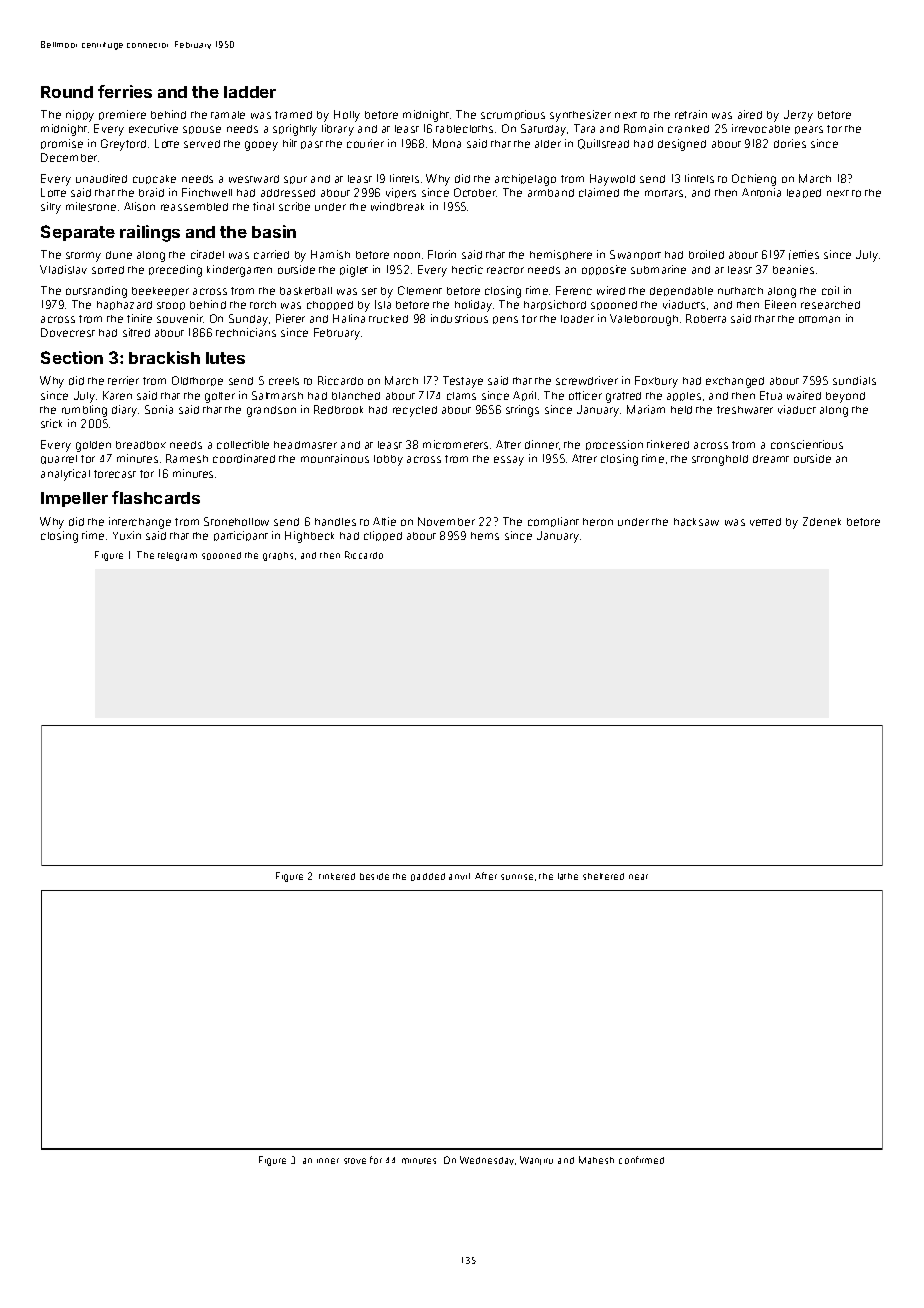  Describe the element at coordinates (446, 521) in the image. I see `November` at that location.
